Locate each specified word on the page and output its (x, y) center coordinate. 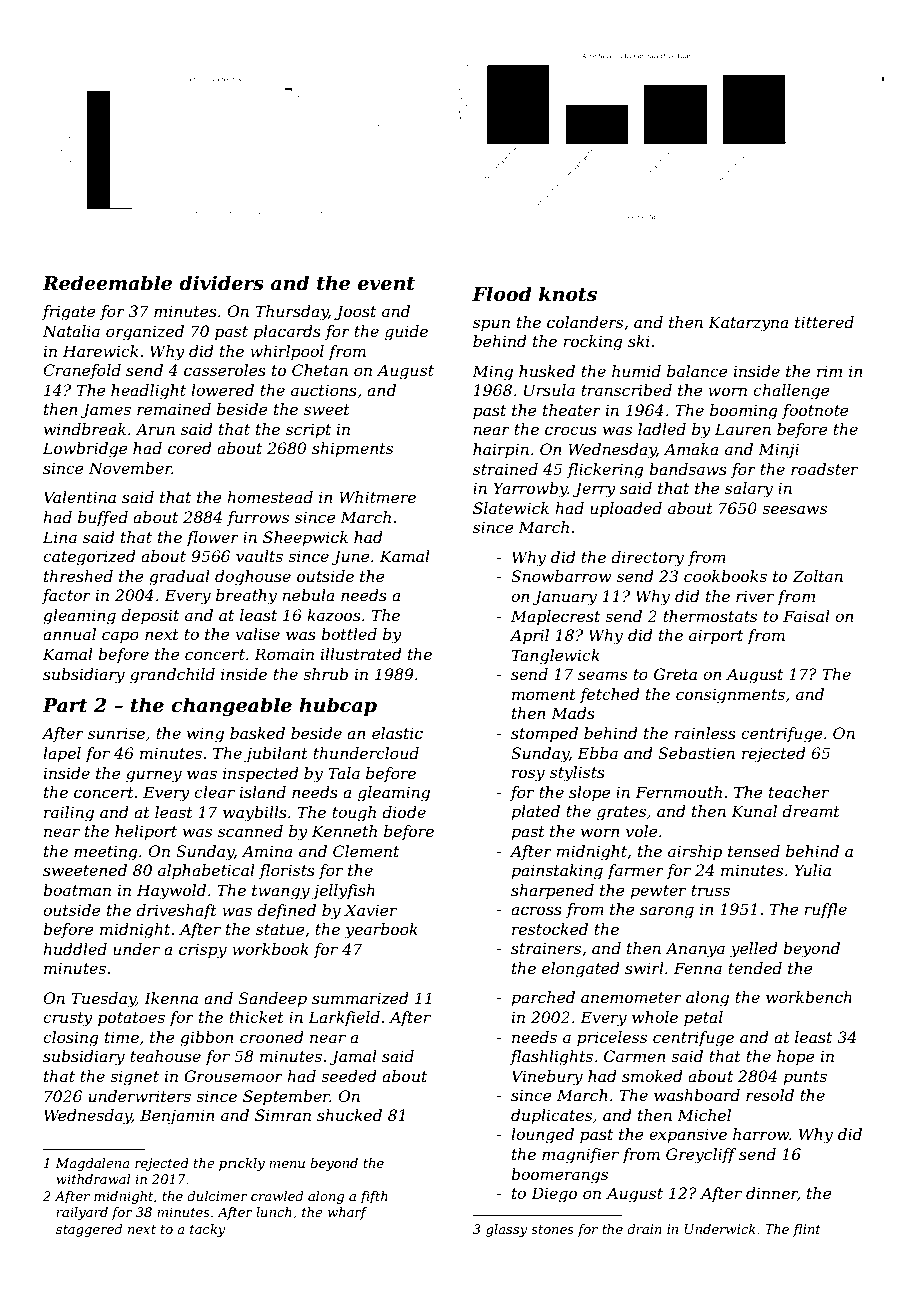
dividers (221, 283)
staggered (89, 1230)
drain (644, 1229)
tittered (824, 322)
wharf (348, 1213)
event (386, 284)
